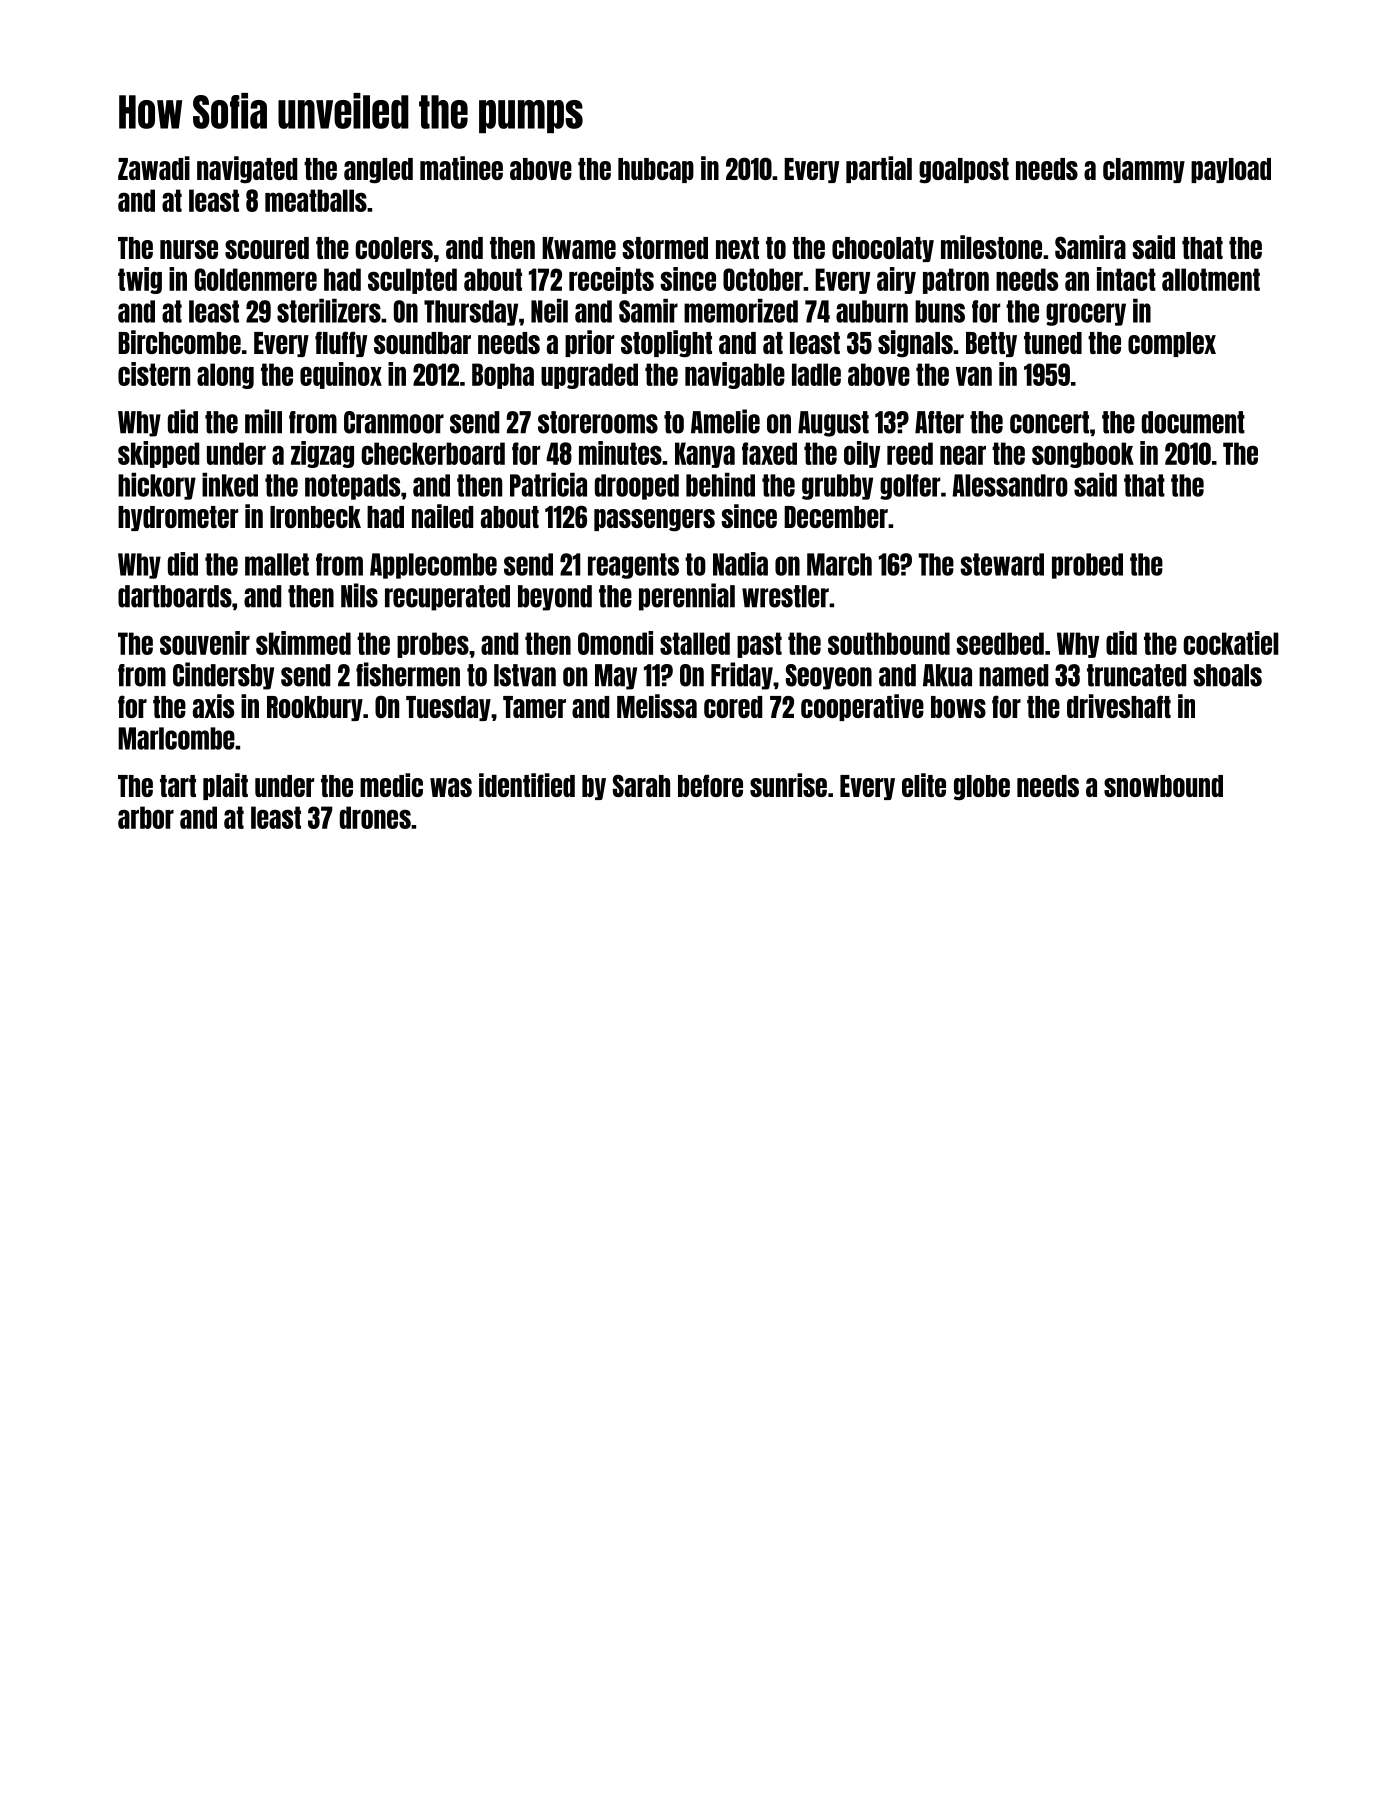 The image size is (1400, 1811). I want to click on ladle, so click(816, 374).
